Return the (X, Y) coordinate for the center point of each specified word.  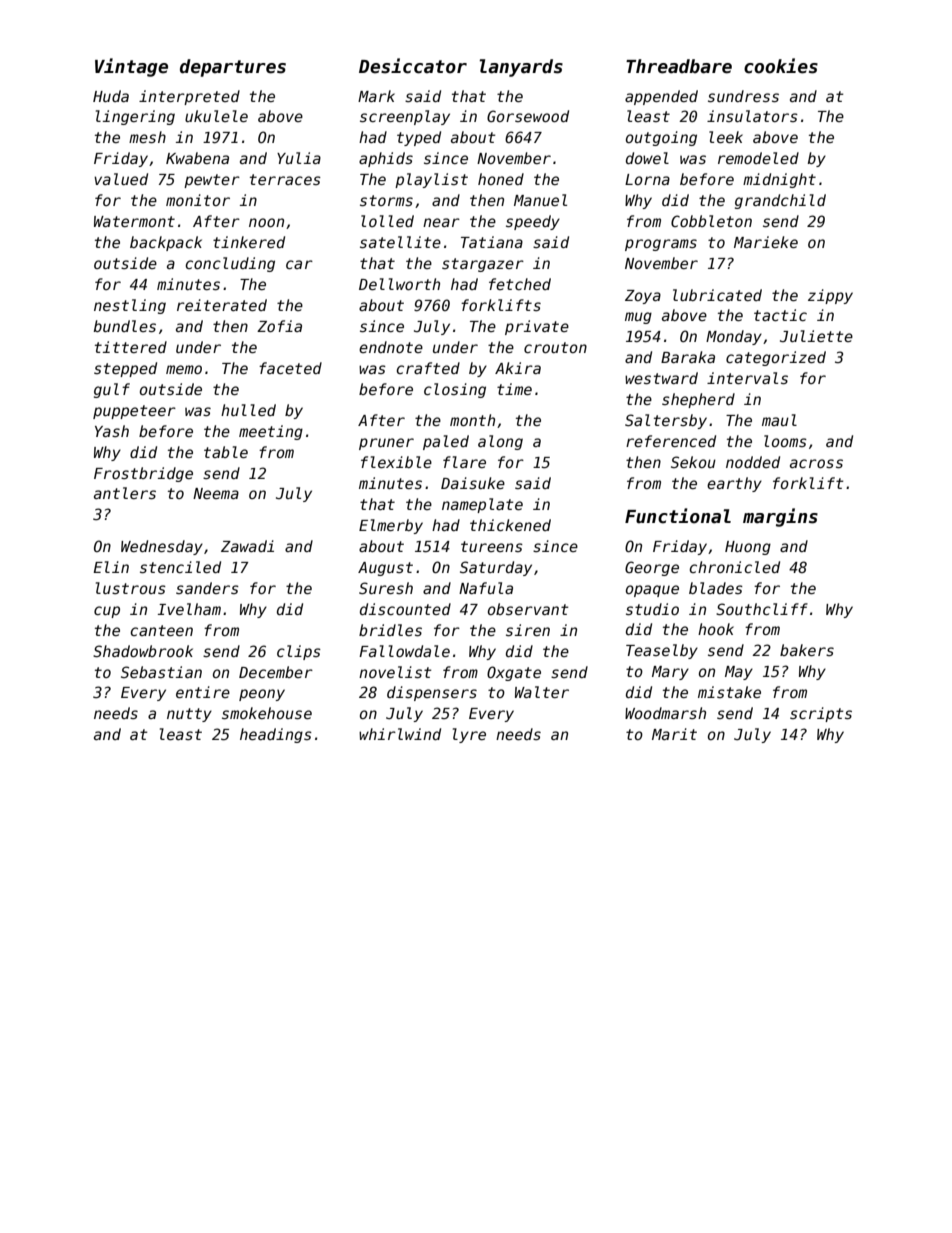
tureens (492, 546)
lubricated (717, 295)
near (441, 222)
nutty (189, 715)
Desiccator (413, 66)
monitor (198, 200)
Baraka (688, 357)
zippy (830, 296)
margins (780, 517)
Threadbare (679, 66)
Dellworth (399, 284)
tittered (131, 347)
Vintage (131, 67)
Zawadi (247, 546)
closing (455, 390)
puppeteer (134, 412)
